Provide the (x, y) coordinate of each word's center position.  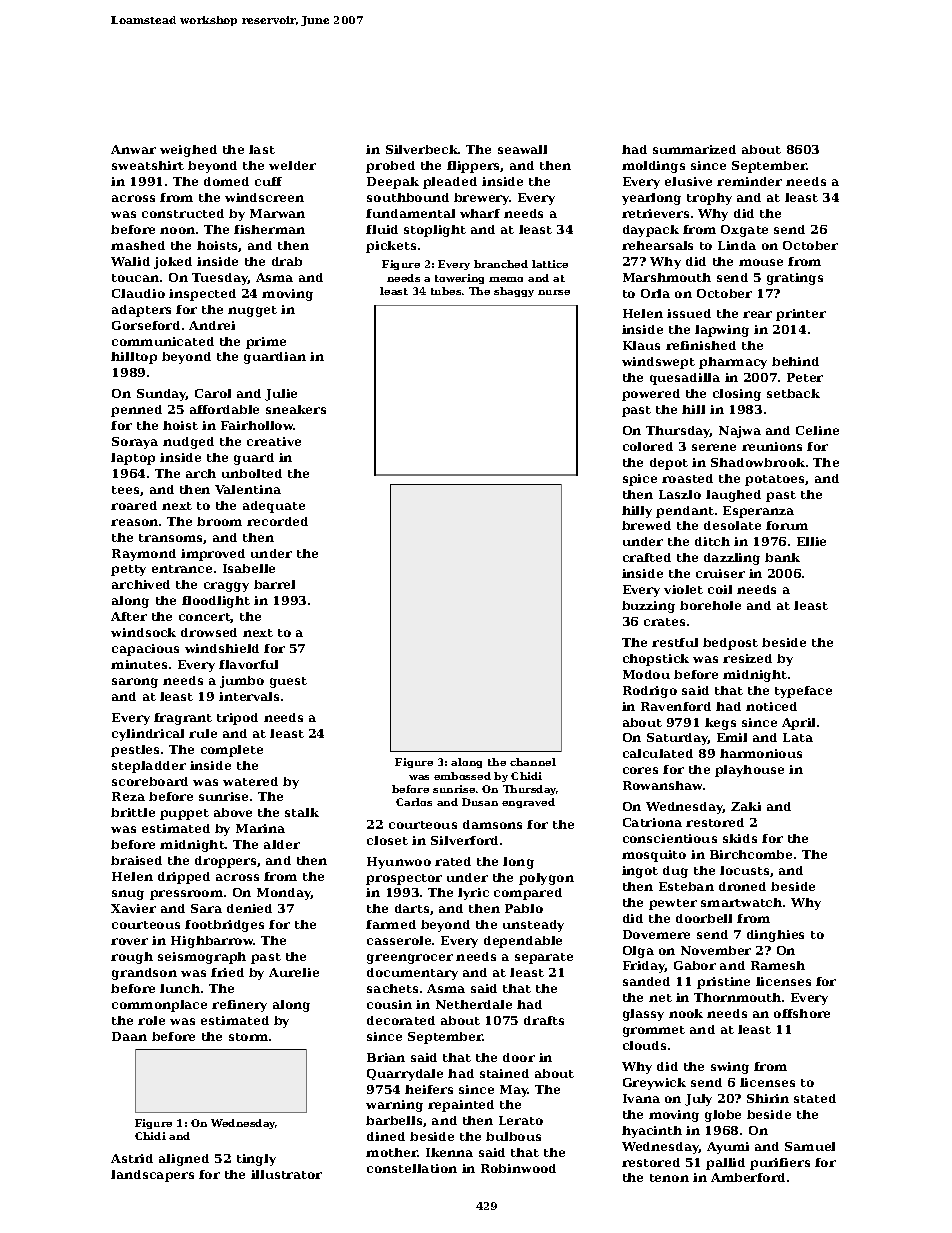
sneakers (296, 409)
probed (390, 167)
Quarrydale (405, 1075)
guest (288, 682)
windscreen (264, 197)
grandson (144, 974)
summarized (694, 149)
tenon (669, 1178)
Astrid (132, 1158)
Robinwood (518, 1168)
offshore (802, 1013)
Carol (213, 393)
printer (801, 315)
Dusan (480, 802)
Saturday (677, 739)
